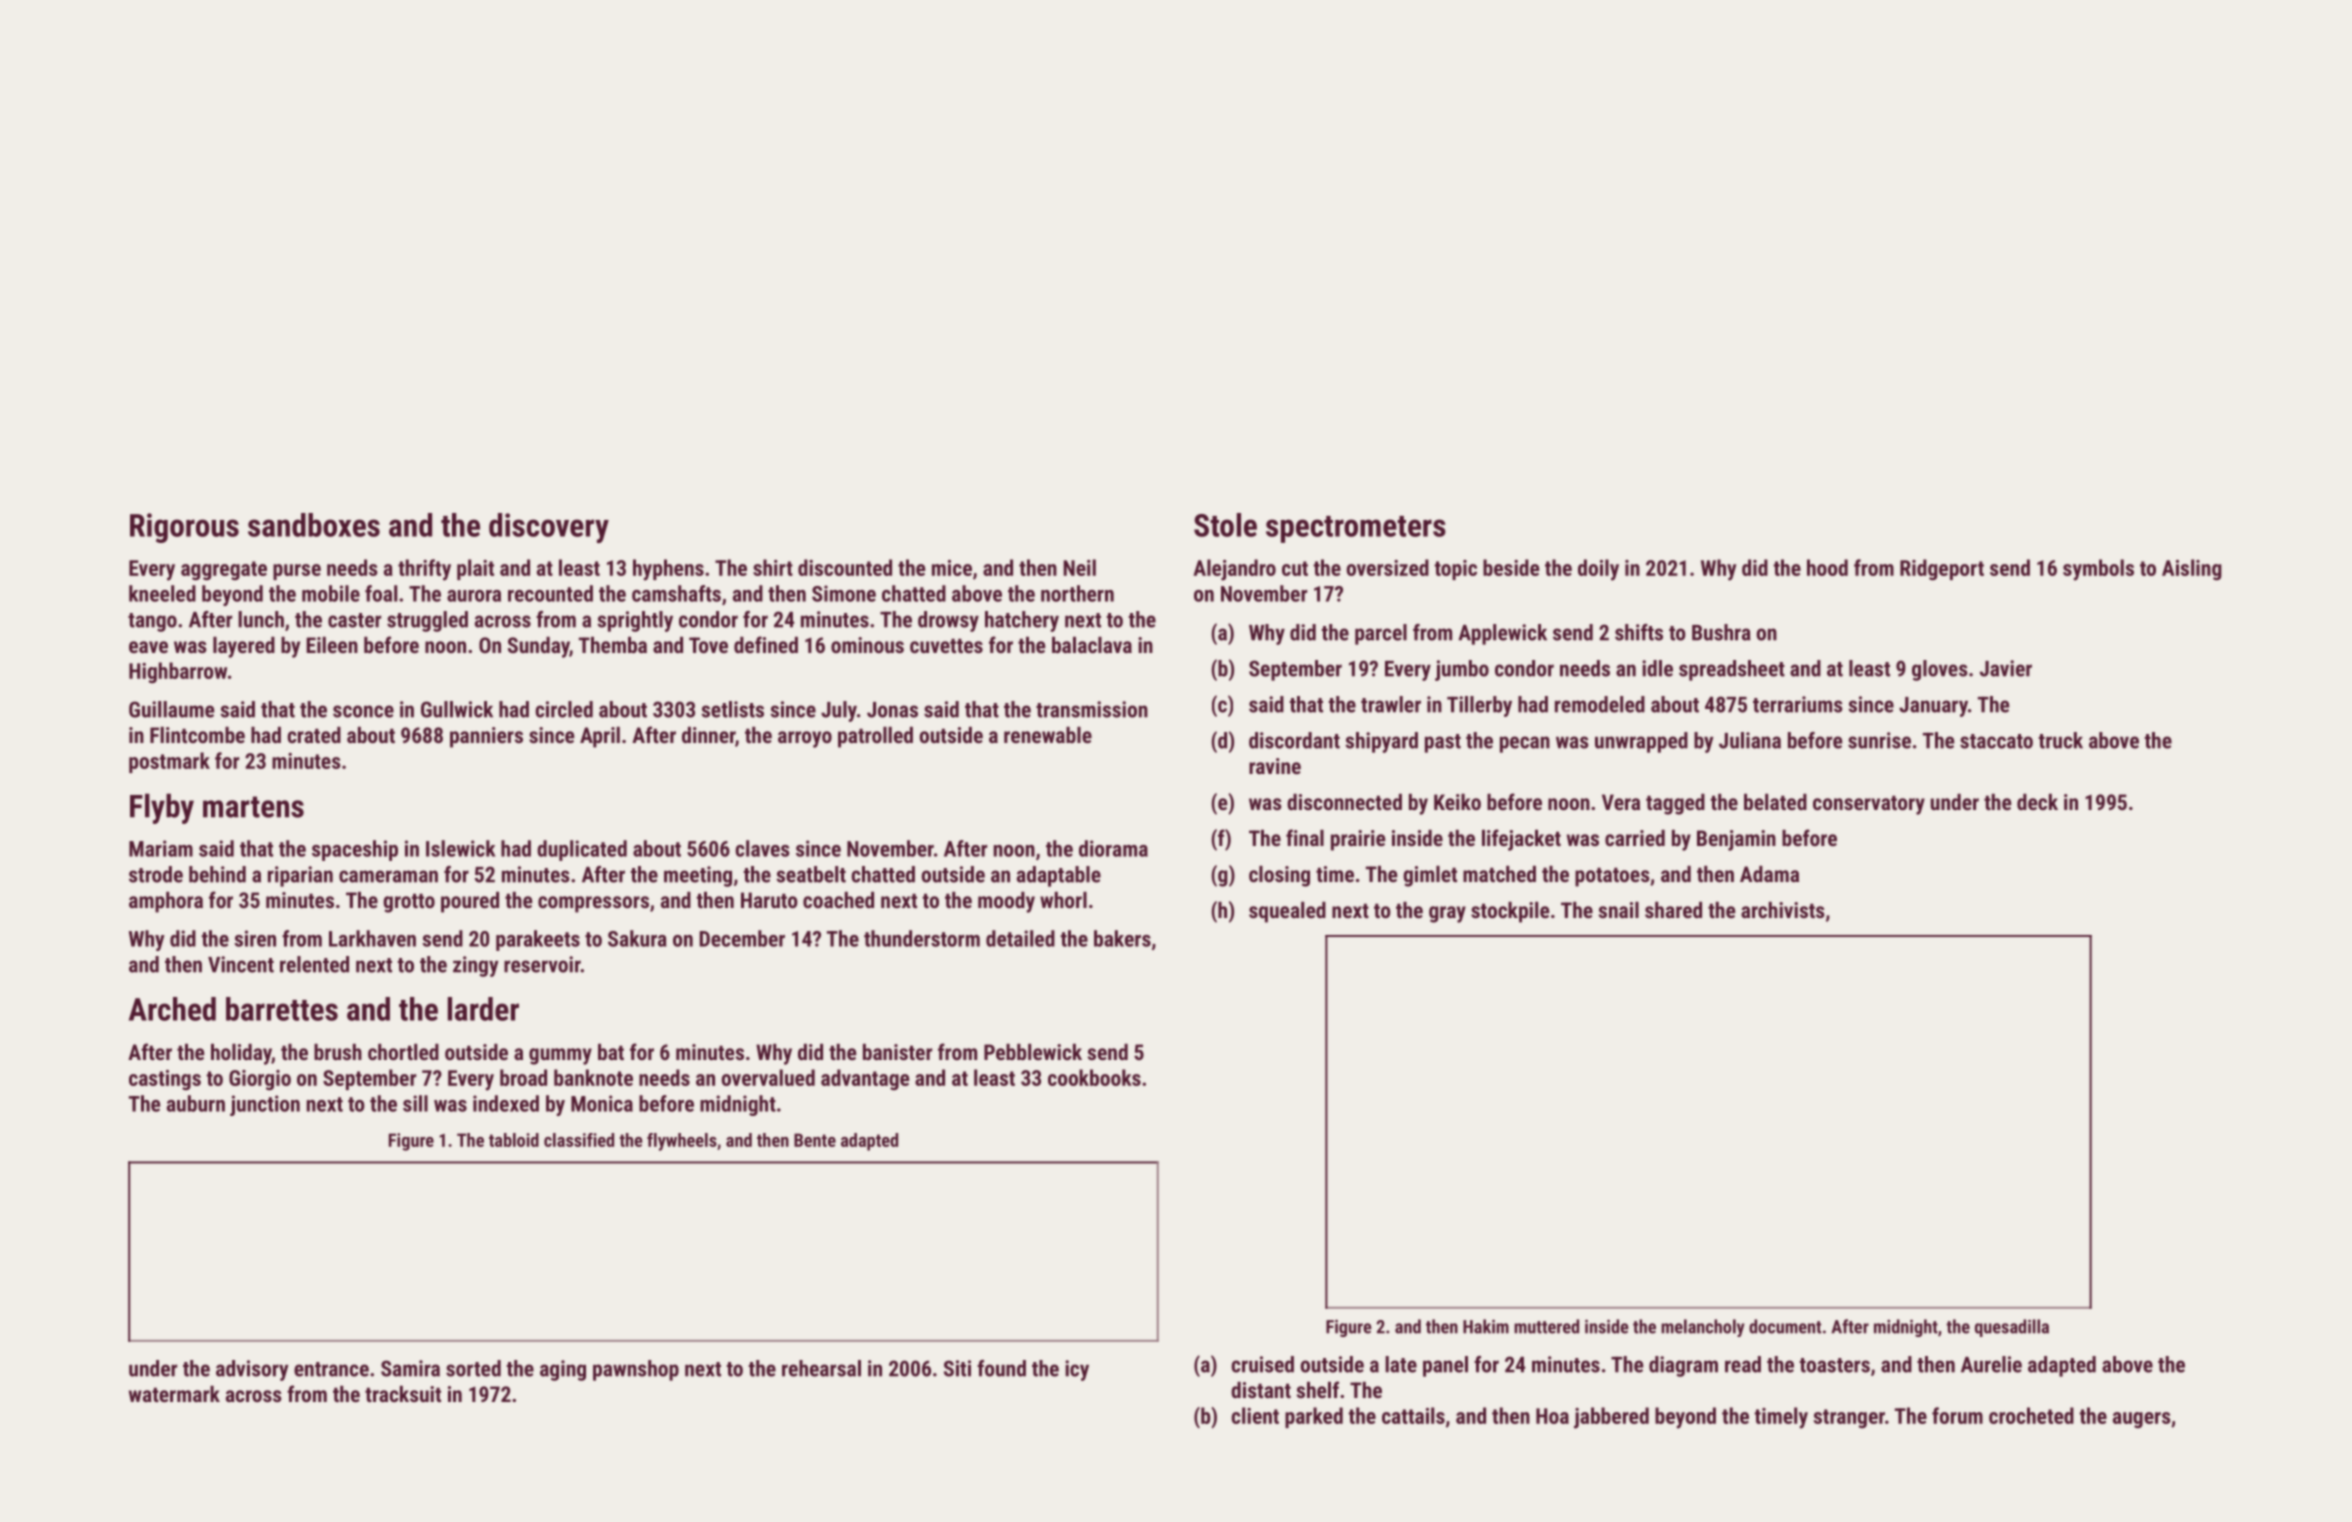 This screenshot has height=1522, width=2352. I want to click on client, so click(1255, 1415).
